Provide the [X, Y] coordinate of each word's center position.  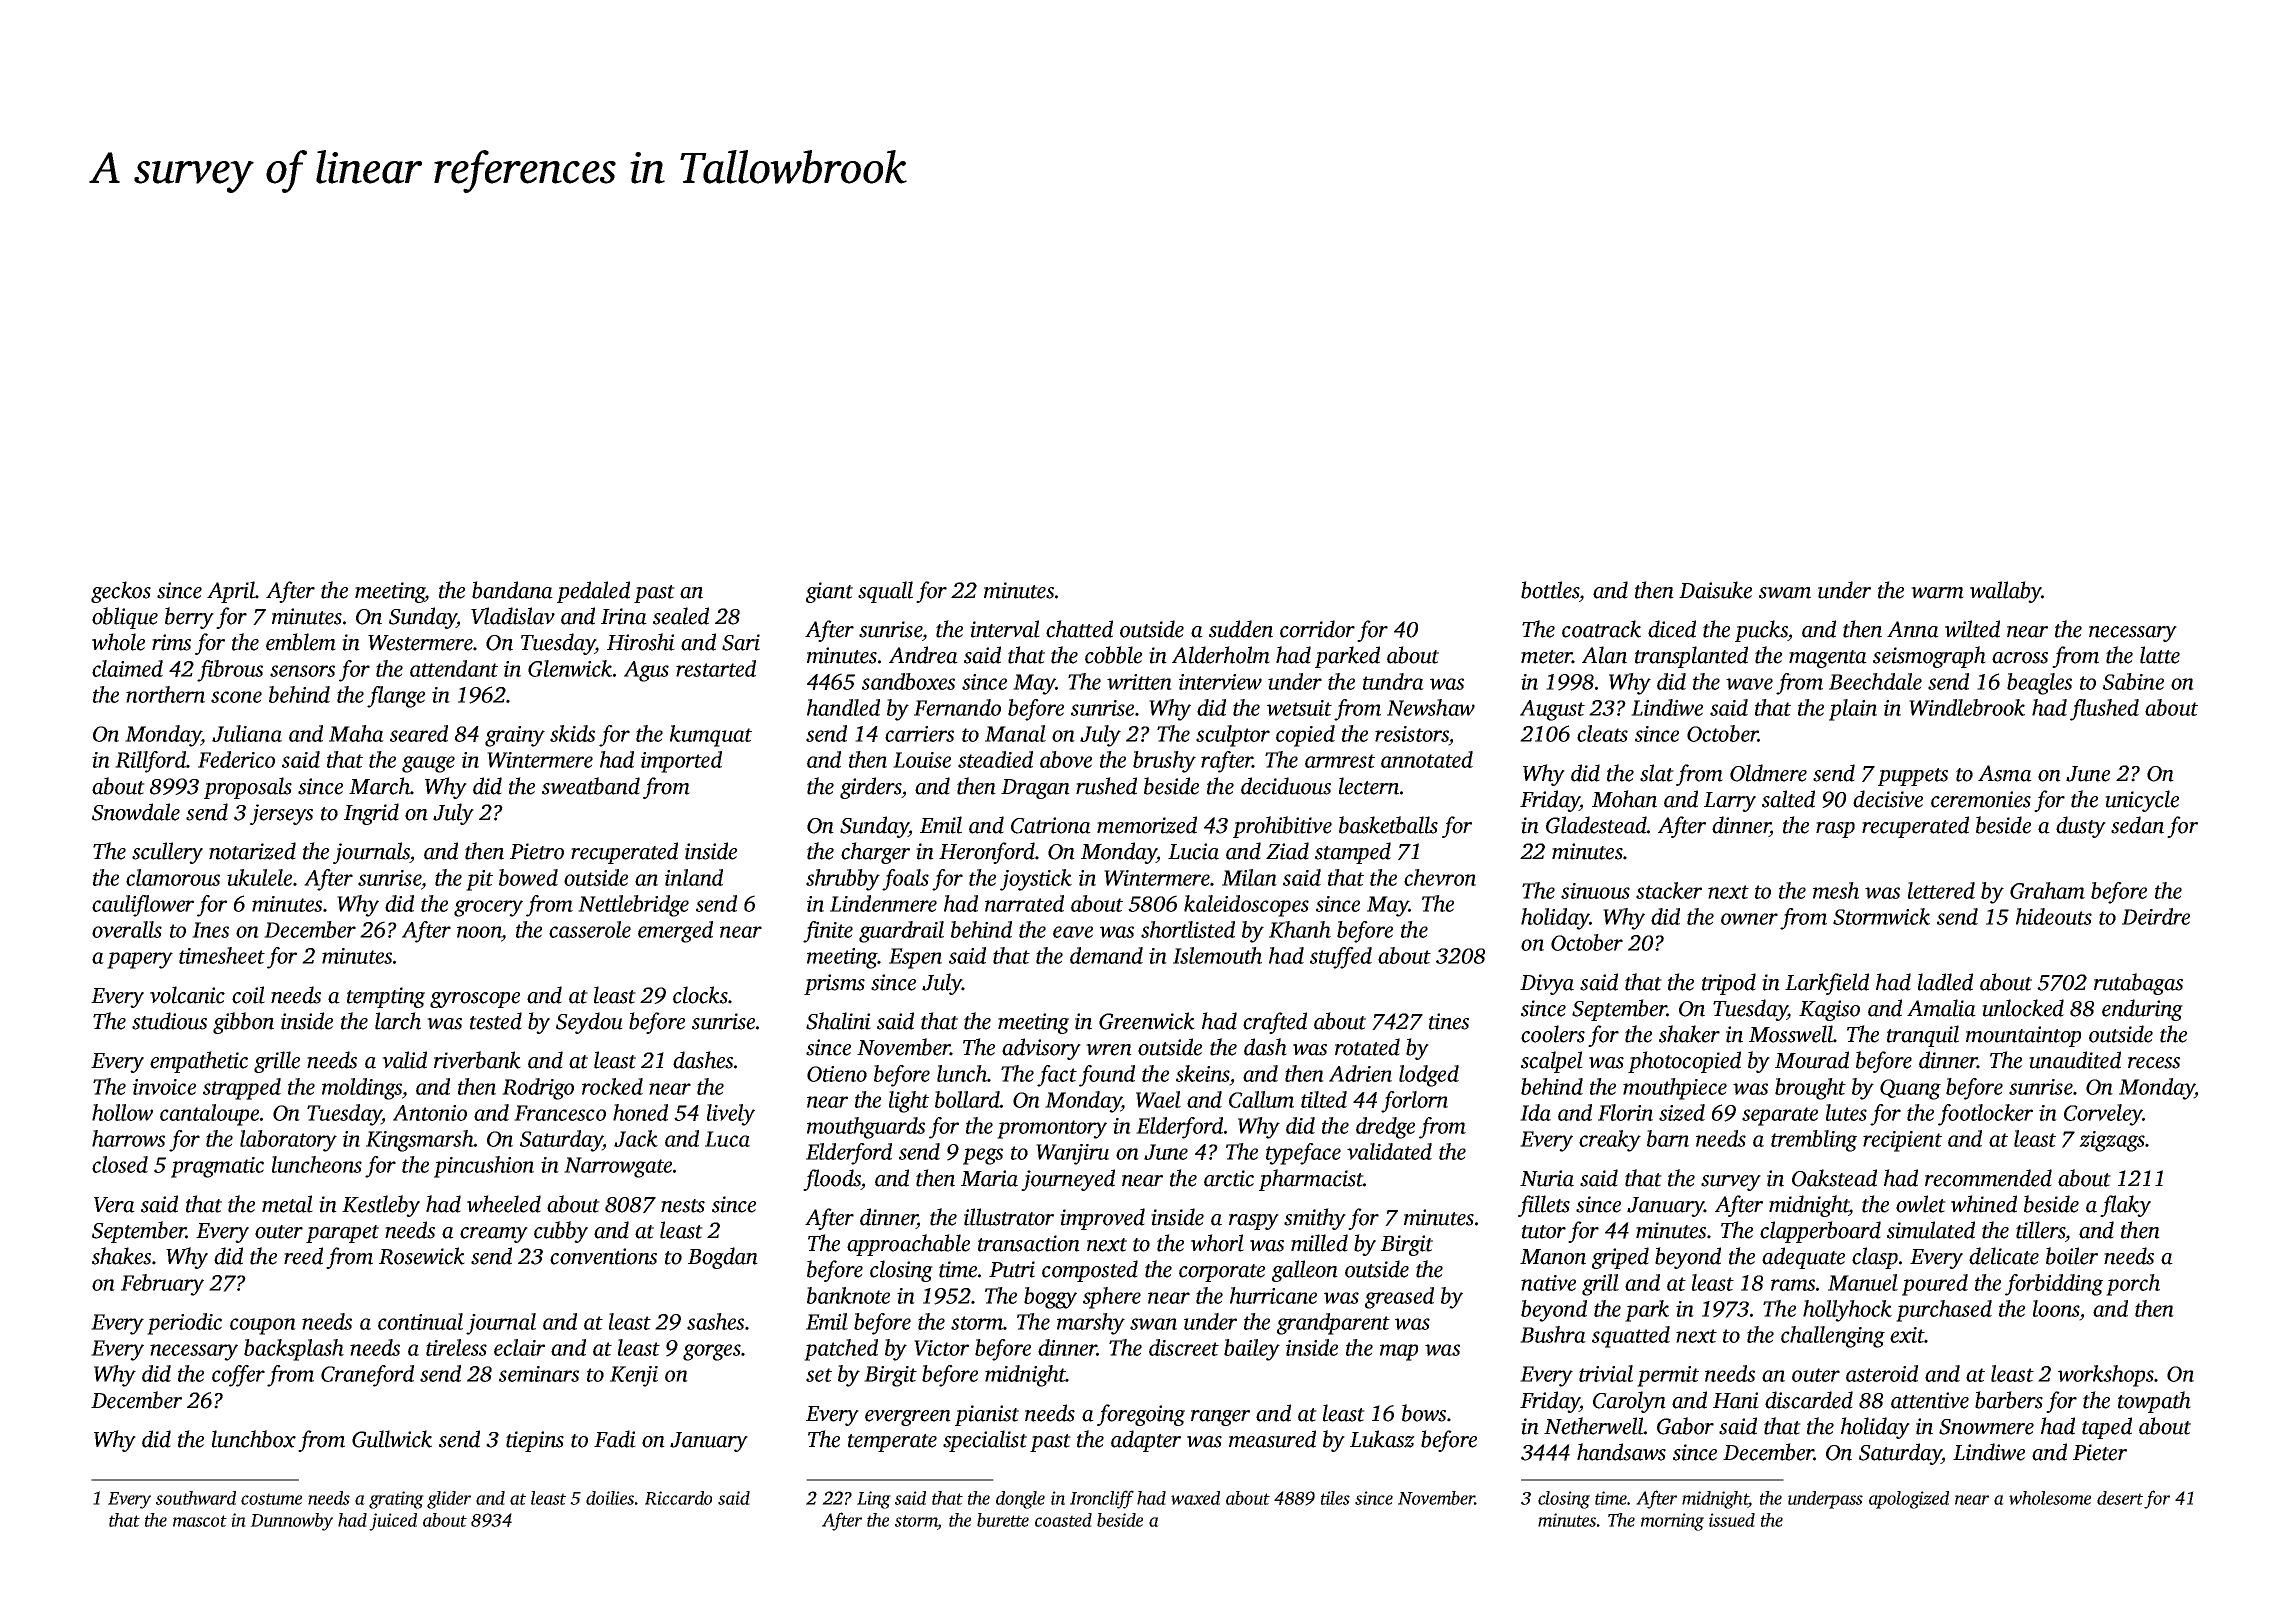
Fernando [957, 707]
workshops [2106, 1376]
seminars [539, 1374]
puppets [1913, 777]
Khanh [1300, 929]
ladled [1945, 982]
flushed [2104, 710]
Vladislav [513, 616]
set [819, 1375]
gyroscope [475, 1000]
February [162, 1285]
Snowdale [136, 812]
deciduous [1286, 786]
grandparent [1333, 1324]
